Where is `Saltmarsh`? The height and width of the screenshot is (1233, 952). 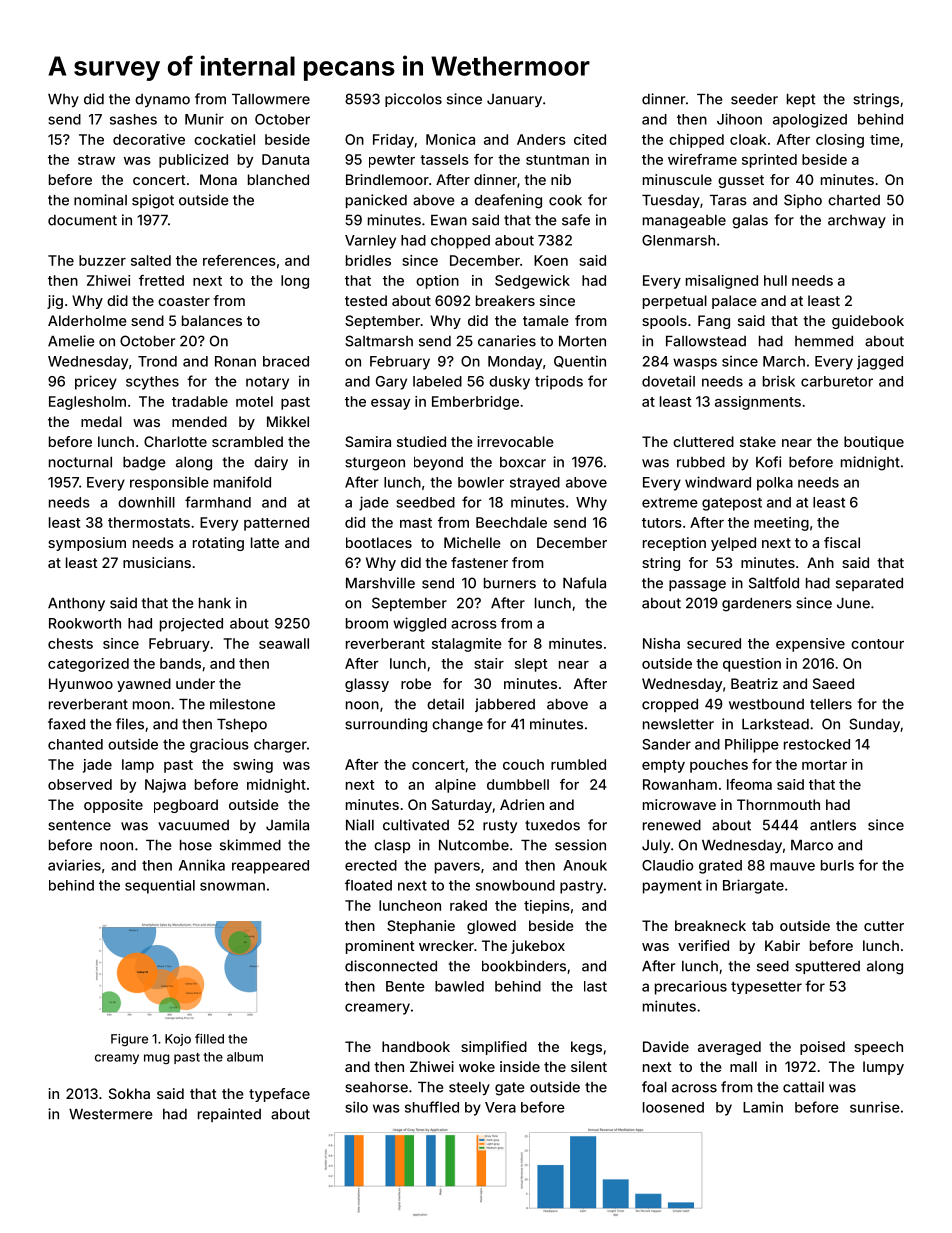 Saltmarsh is located at coordinates (379, 341).
